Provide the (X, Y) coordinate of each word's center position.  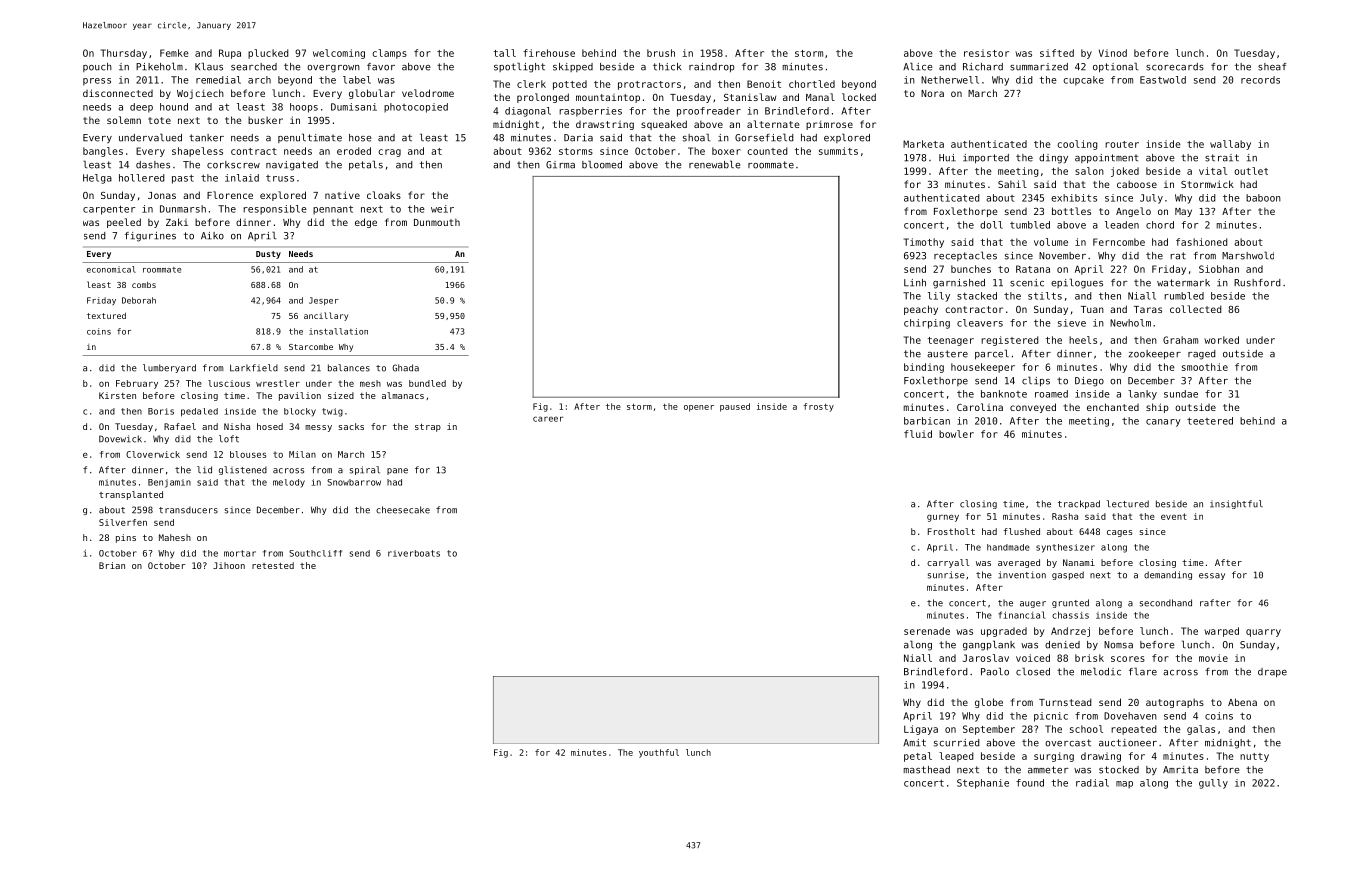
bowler (956, 434)
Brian (112, 565)
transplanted (131, 495)
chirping (927, 324)
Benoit (764, 84)
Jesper (324, 301)
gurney (943, 518)
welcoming (339, 54)
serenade (927, 631)
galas (1201, 730)
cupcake (1083, 81)
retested (273, 565)
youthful (659, 753)
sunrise (946, 575)
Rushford (1257, 283)
